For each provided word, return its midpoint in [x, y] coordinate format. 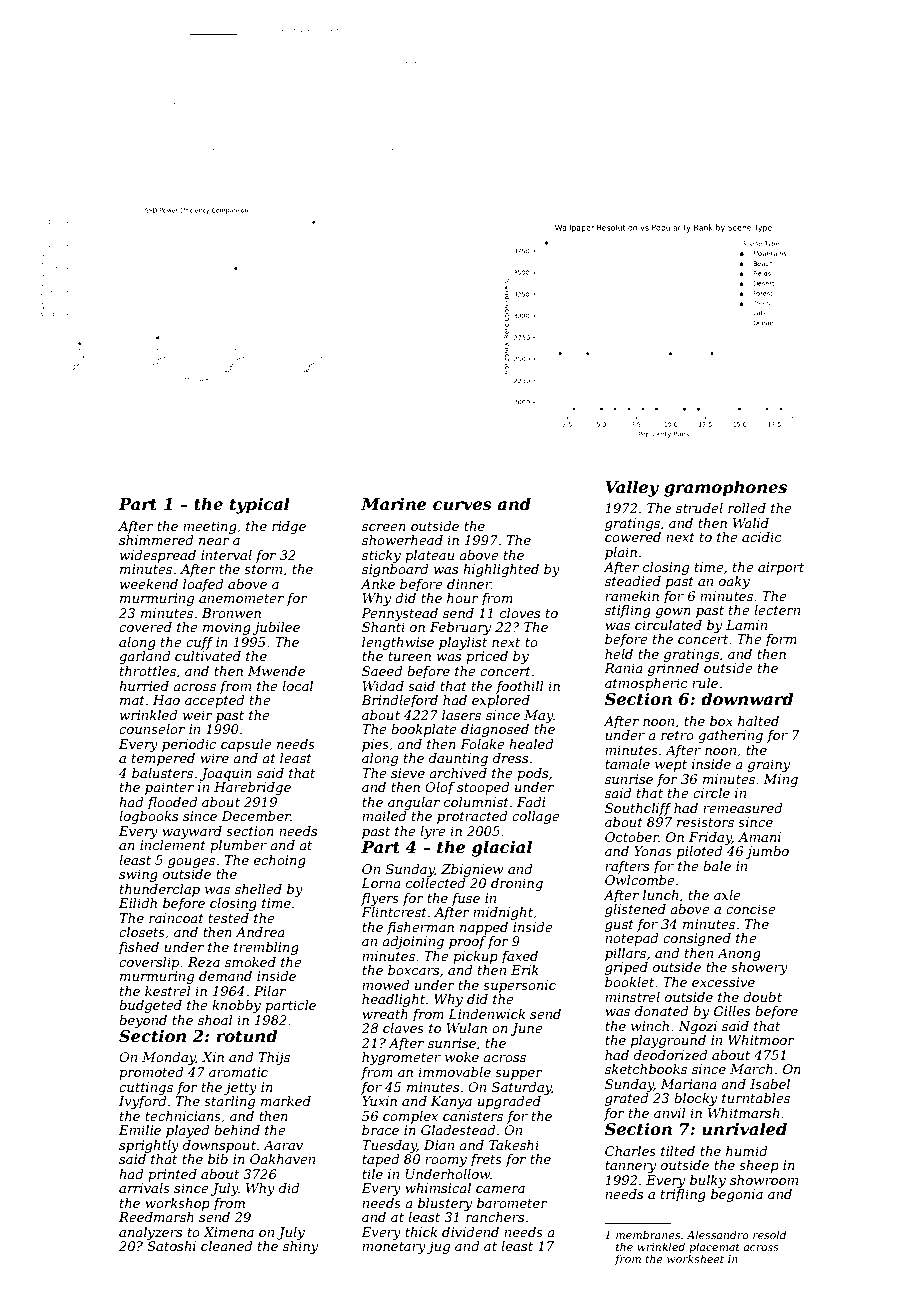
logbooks [148, 817]
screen [384, 527]
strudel [699, 508]
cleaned [227, 1246]
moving [227, 628]
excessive [723, 982]
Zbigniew [472, 870]
